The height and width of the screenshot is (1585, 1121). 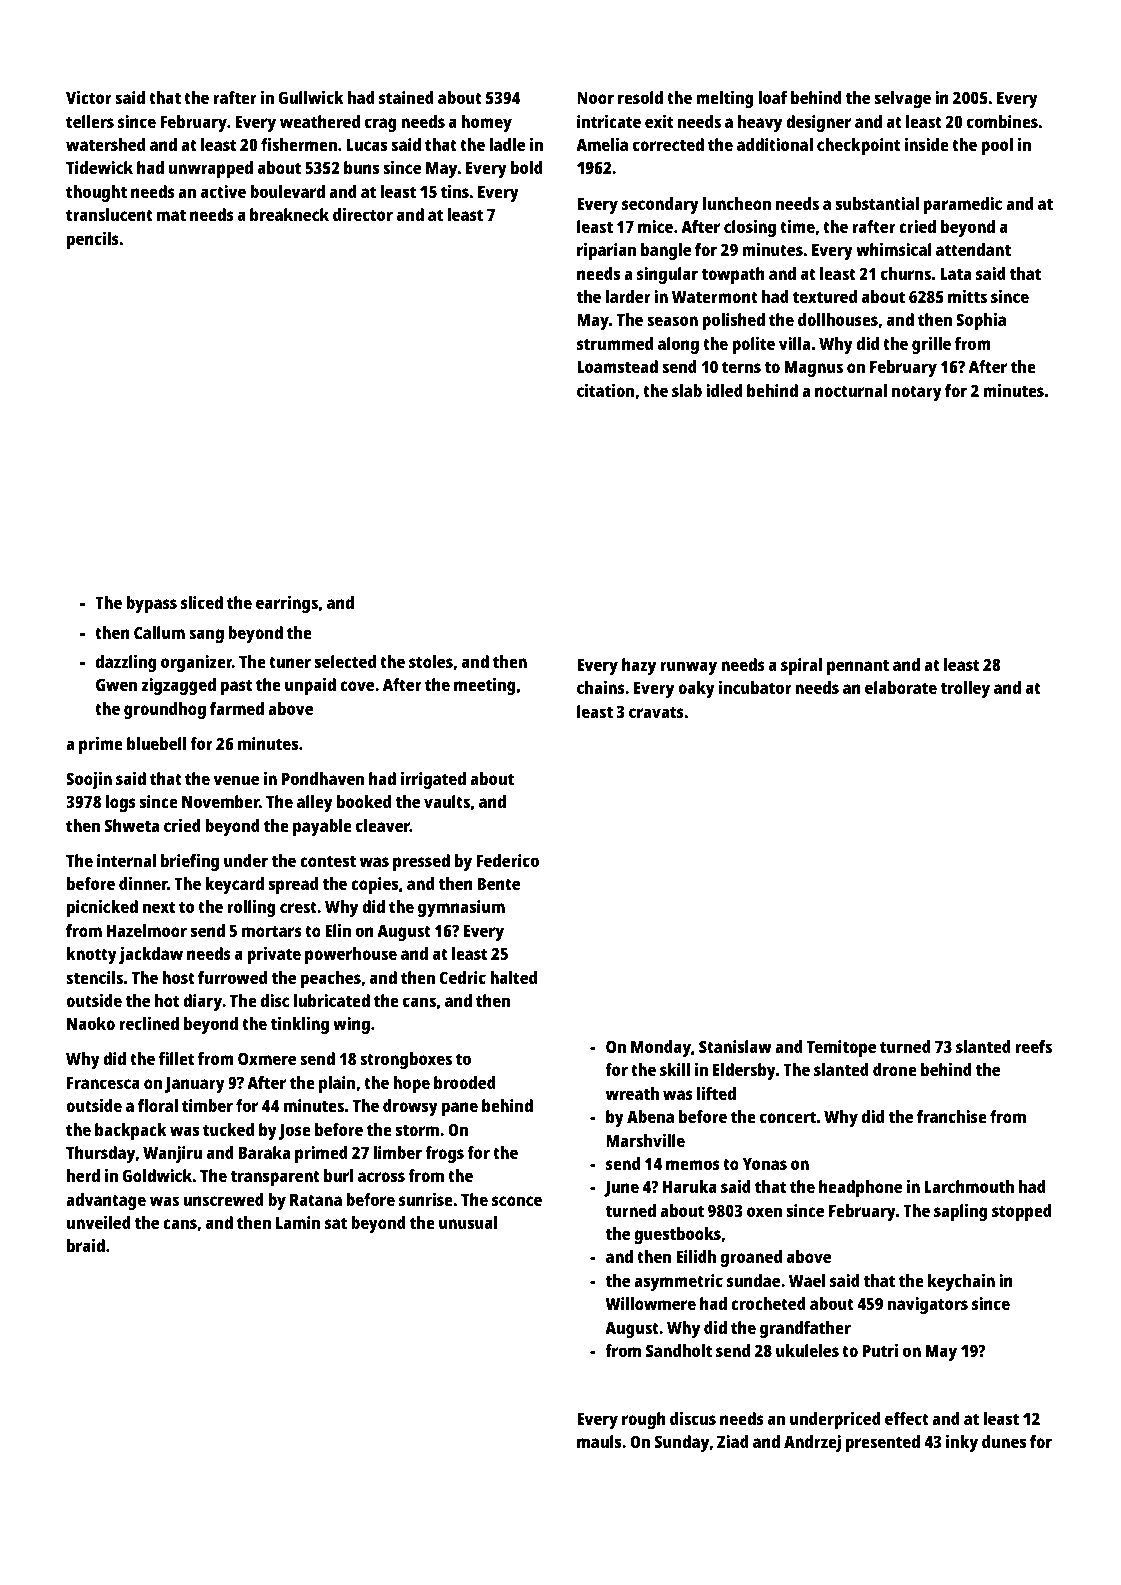 What do you see at coordinates (351, 1025) in the screenshot?
I see `wing` at bounding box center [351, 1025].
